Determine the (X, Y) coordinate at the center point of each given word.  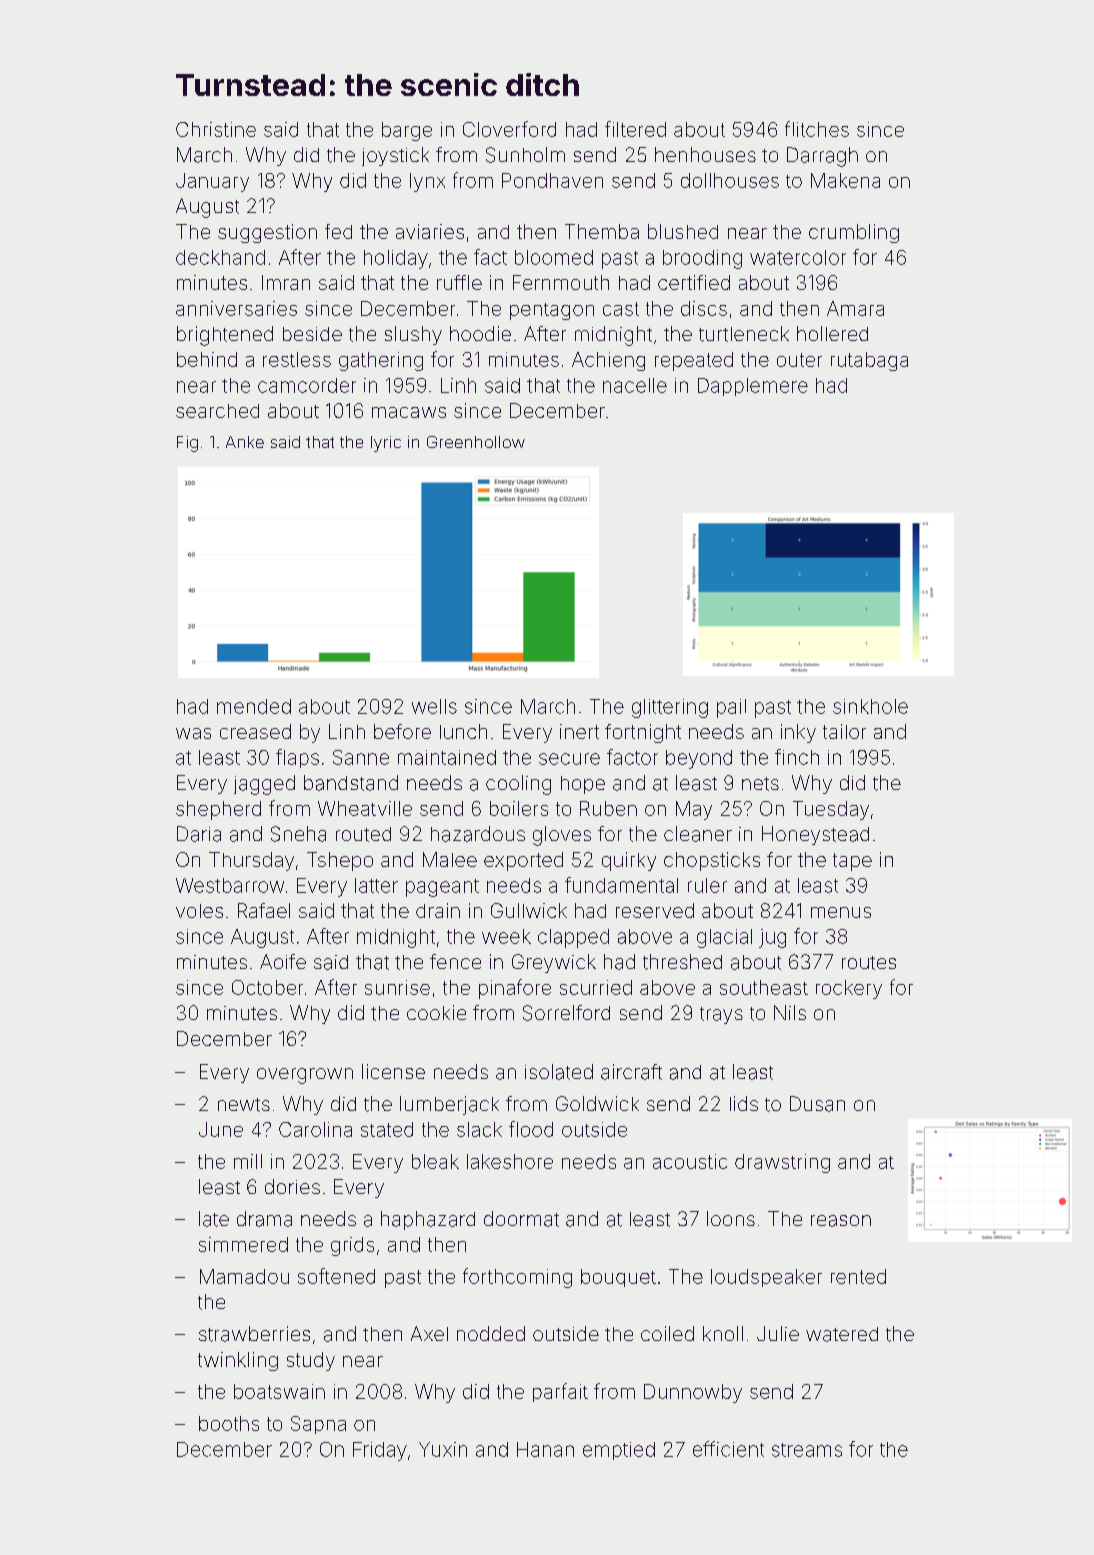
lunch (463, 731)
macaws (409, 412)
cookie (436, 1012)
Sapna (318, 1425)
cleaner (698, 834)
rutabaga (869, 361)
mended (254, 706)
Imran (286, 282)
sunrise (397, 987)
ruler (707, 885)
